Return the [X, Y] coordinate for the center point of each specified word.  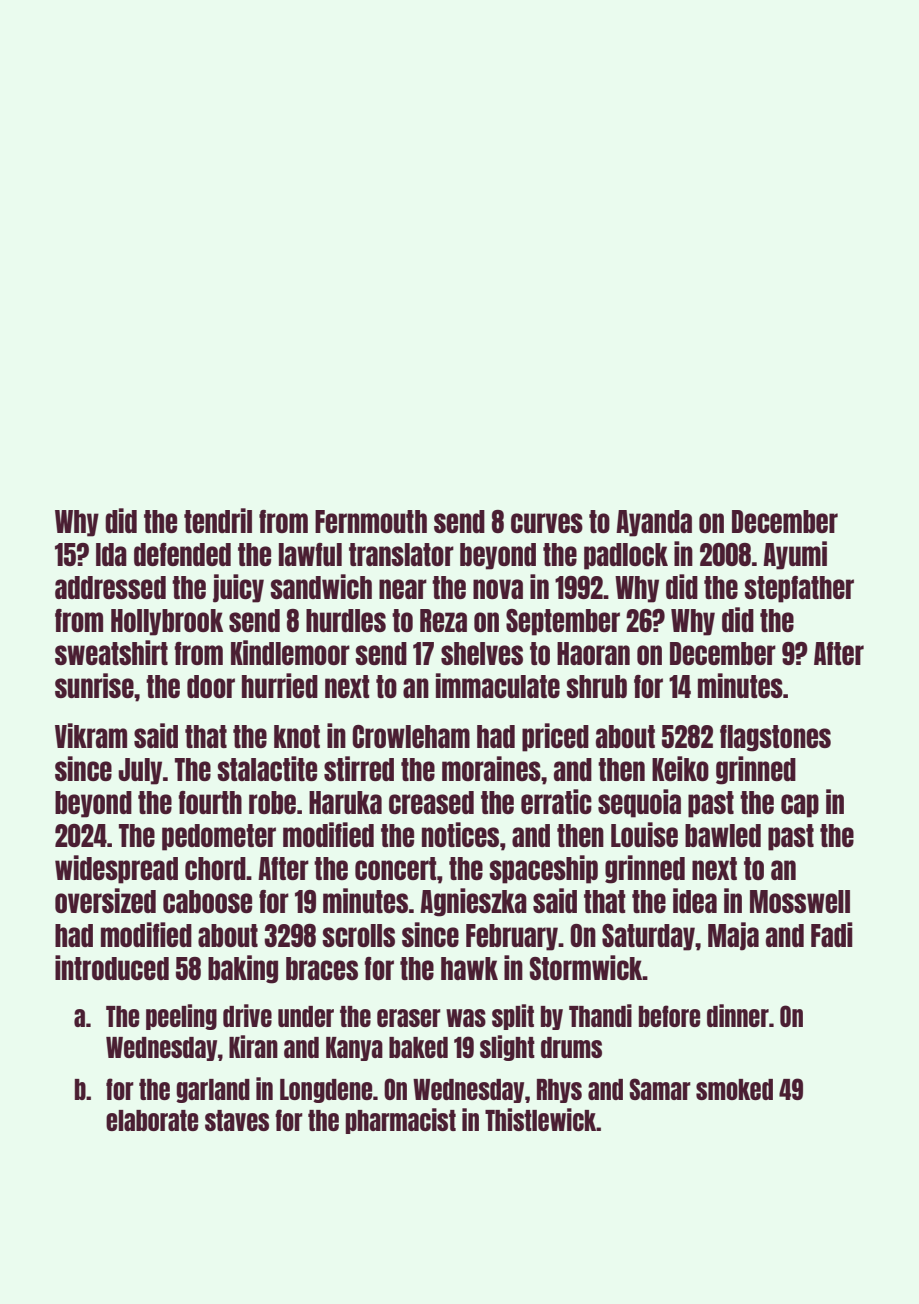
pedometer [219, 837]
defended [182, 554]
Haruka [345, 802]
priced [555, 737]
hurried [280, 685]
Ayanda [654, 523]
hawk [469, 968]
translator [401, 554]
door [211, 686]
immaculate [498, 685]
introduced [112, 967]
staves [237, 1120]
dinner [738, 1015]
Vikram [91, 735]
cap [800, 806]
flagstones [775, 738]
